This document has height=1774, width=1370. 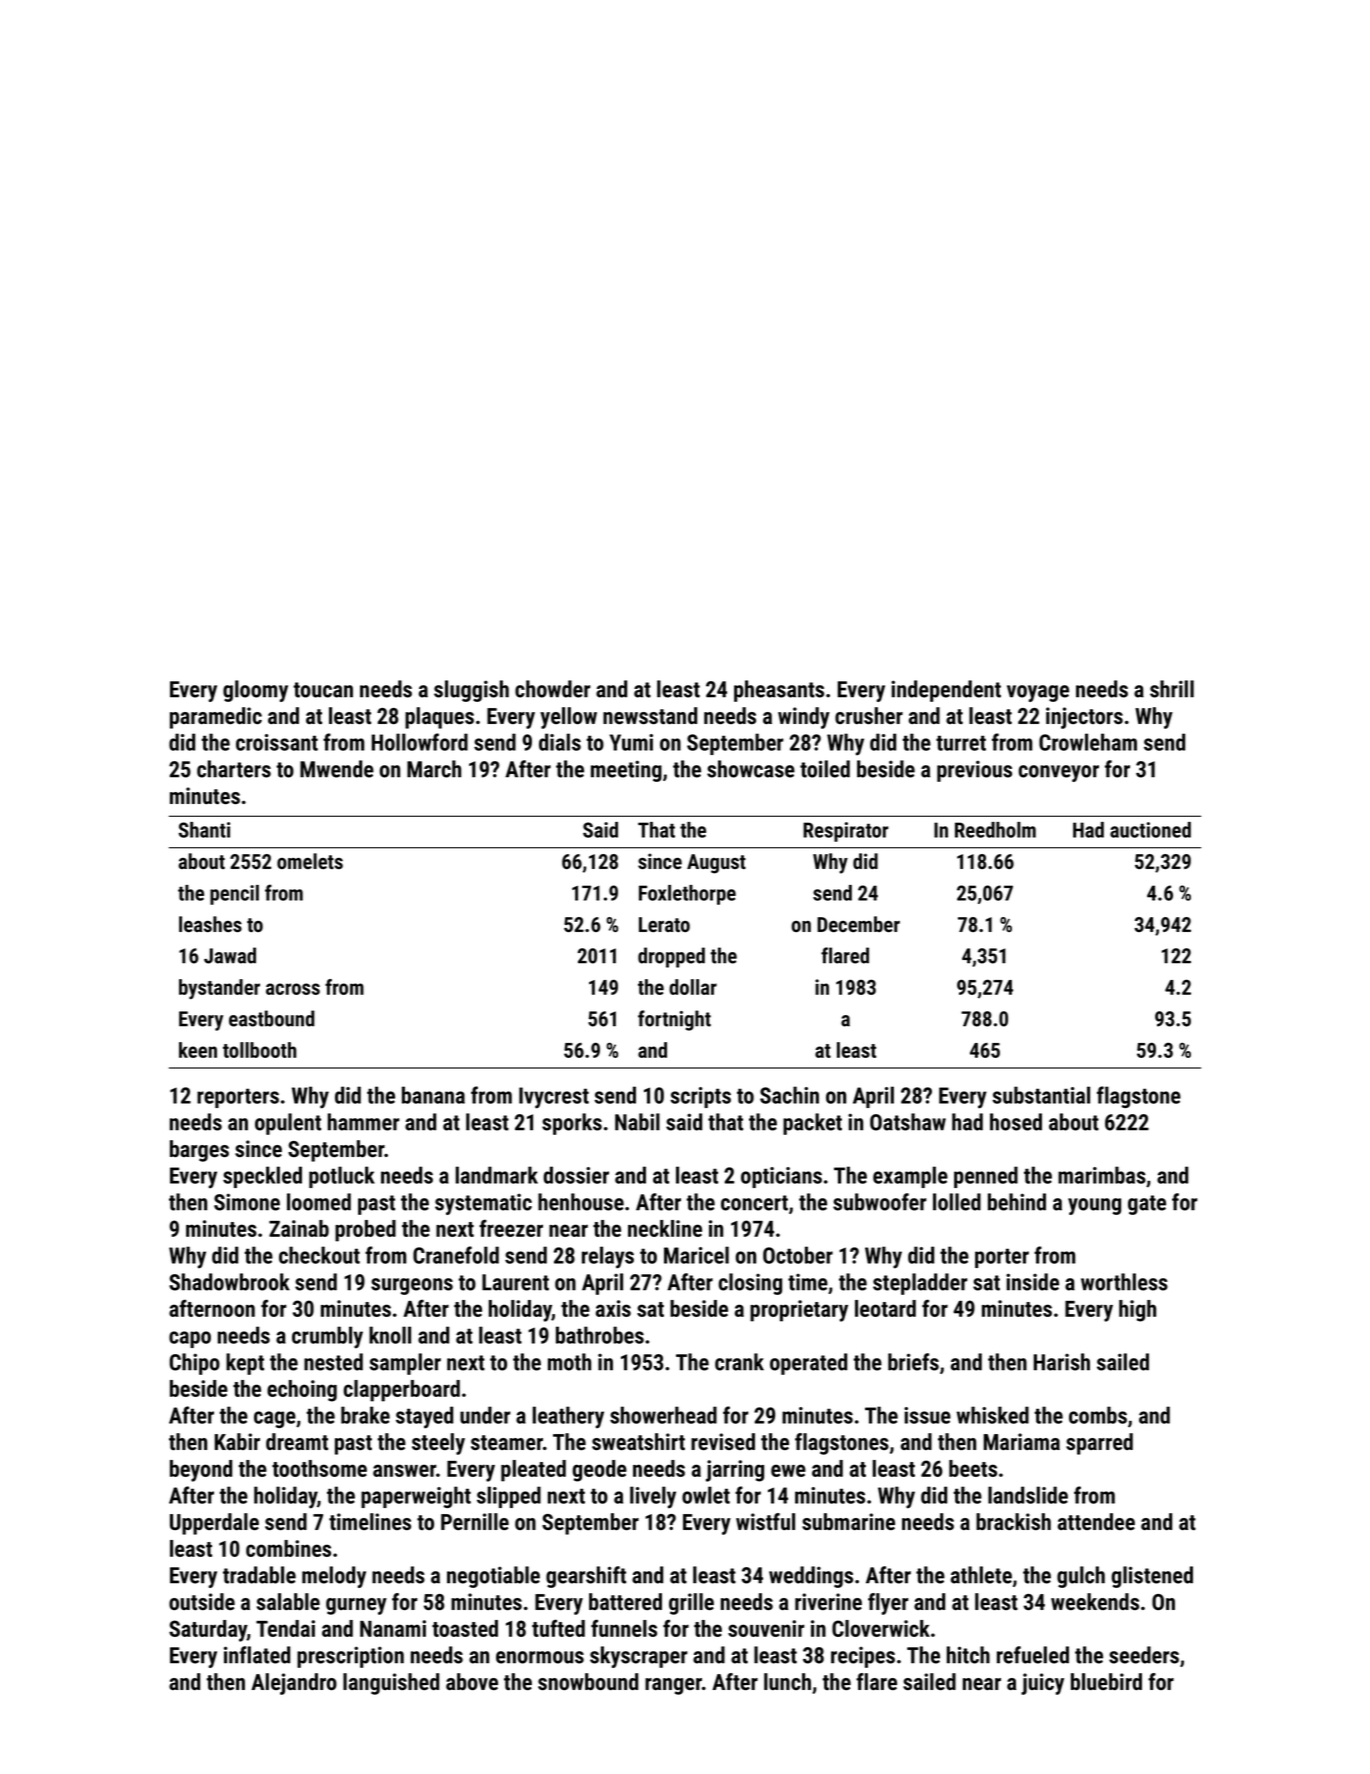 What do you see at coordinates (210, 924) in the document?
I see `leashes` at bounding box center [210, 924].
